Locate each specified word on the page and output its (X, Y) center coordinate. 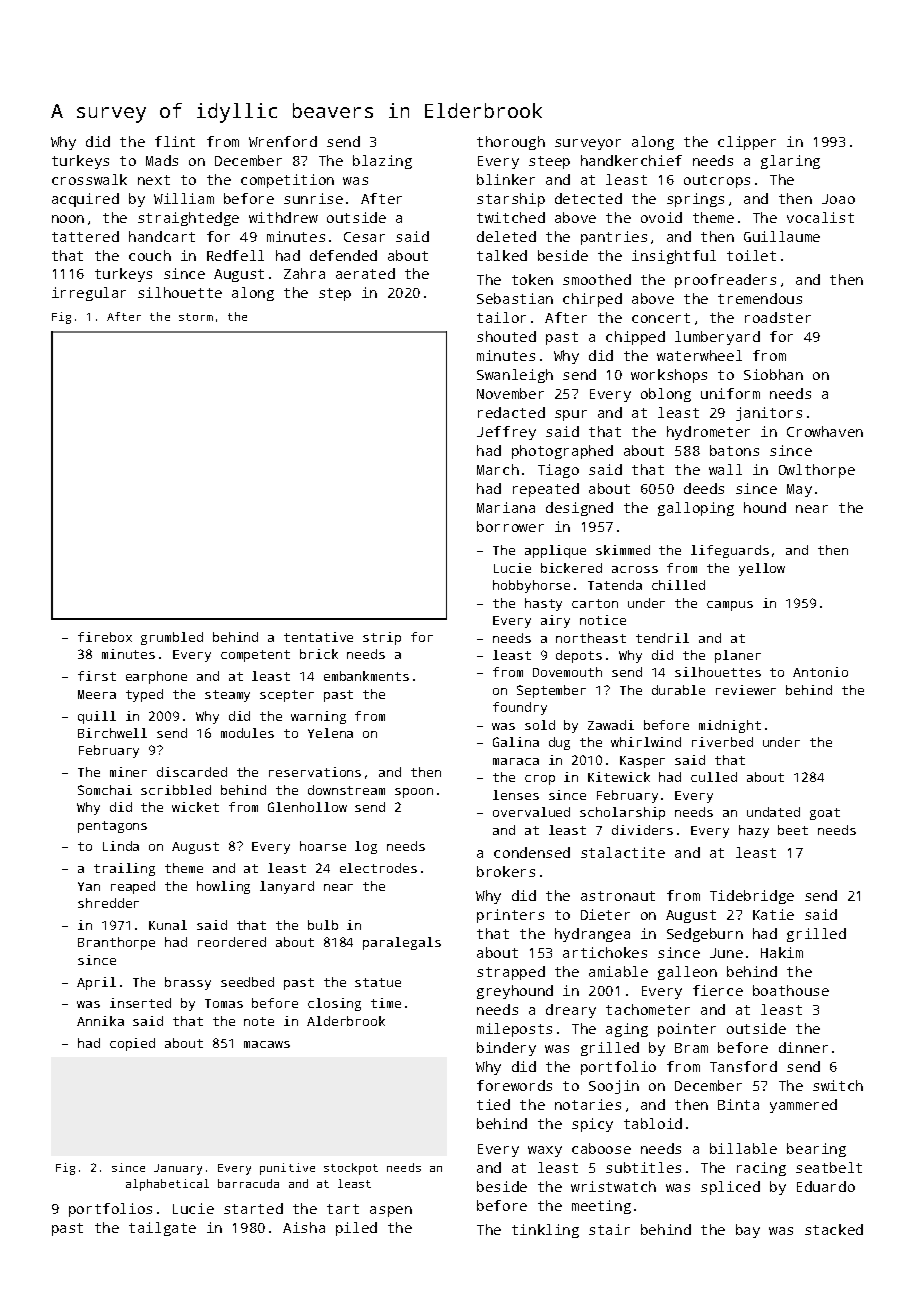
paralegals (402, 943)
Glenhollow (307, 807)
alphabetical (167, 1185)
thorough (511, 143)
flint (175, 141)
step (335, 294)
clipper (747, 143)
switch (838, 1085)
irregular (89, 294)
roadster (778, 317)
